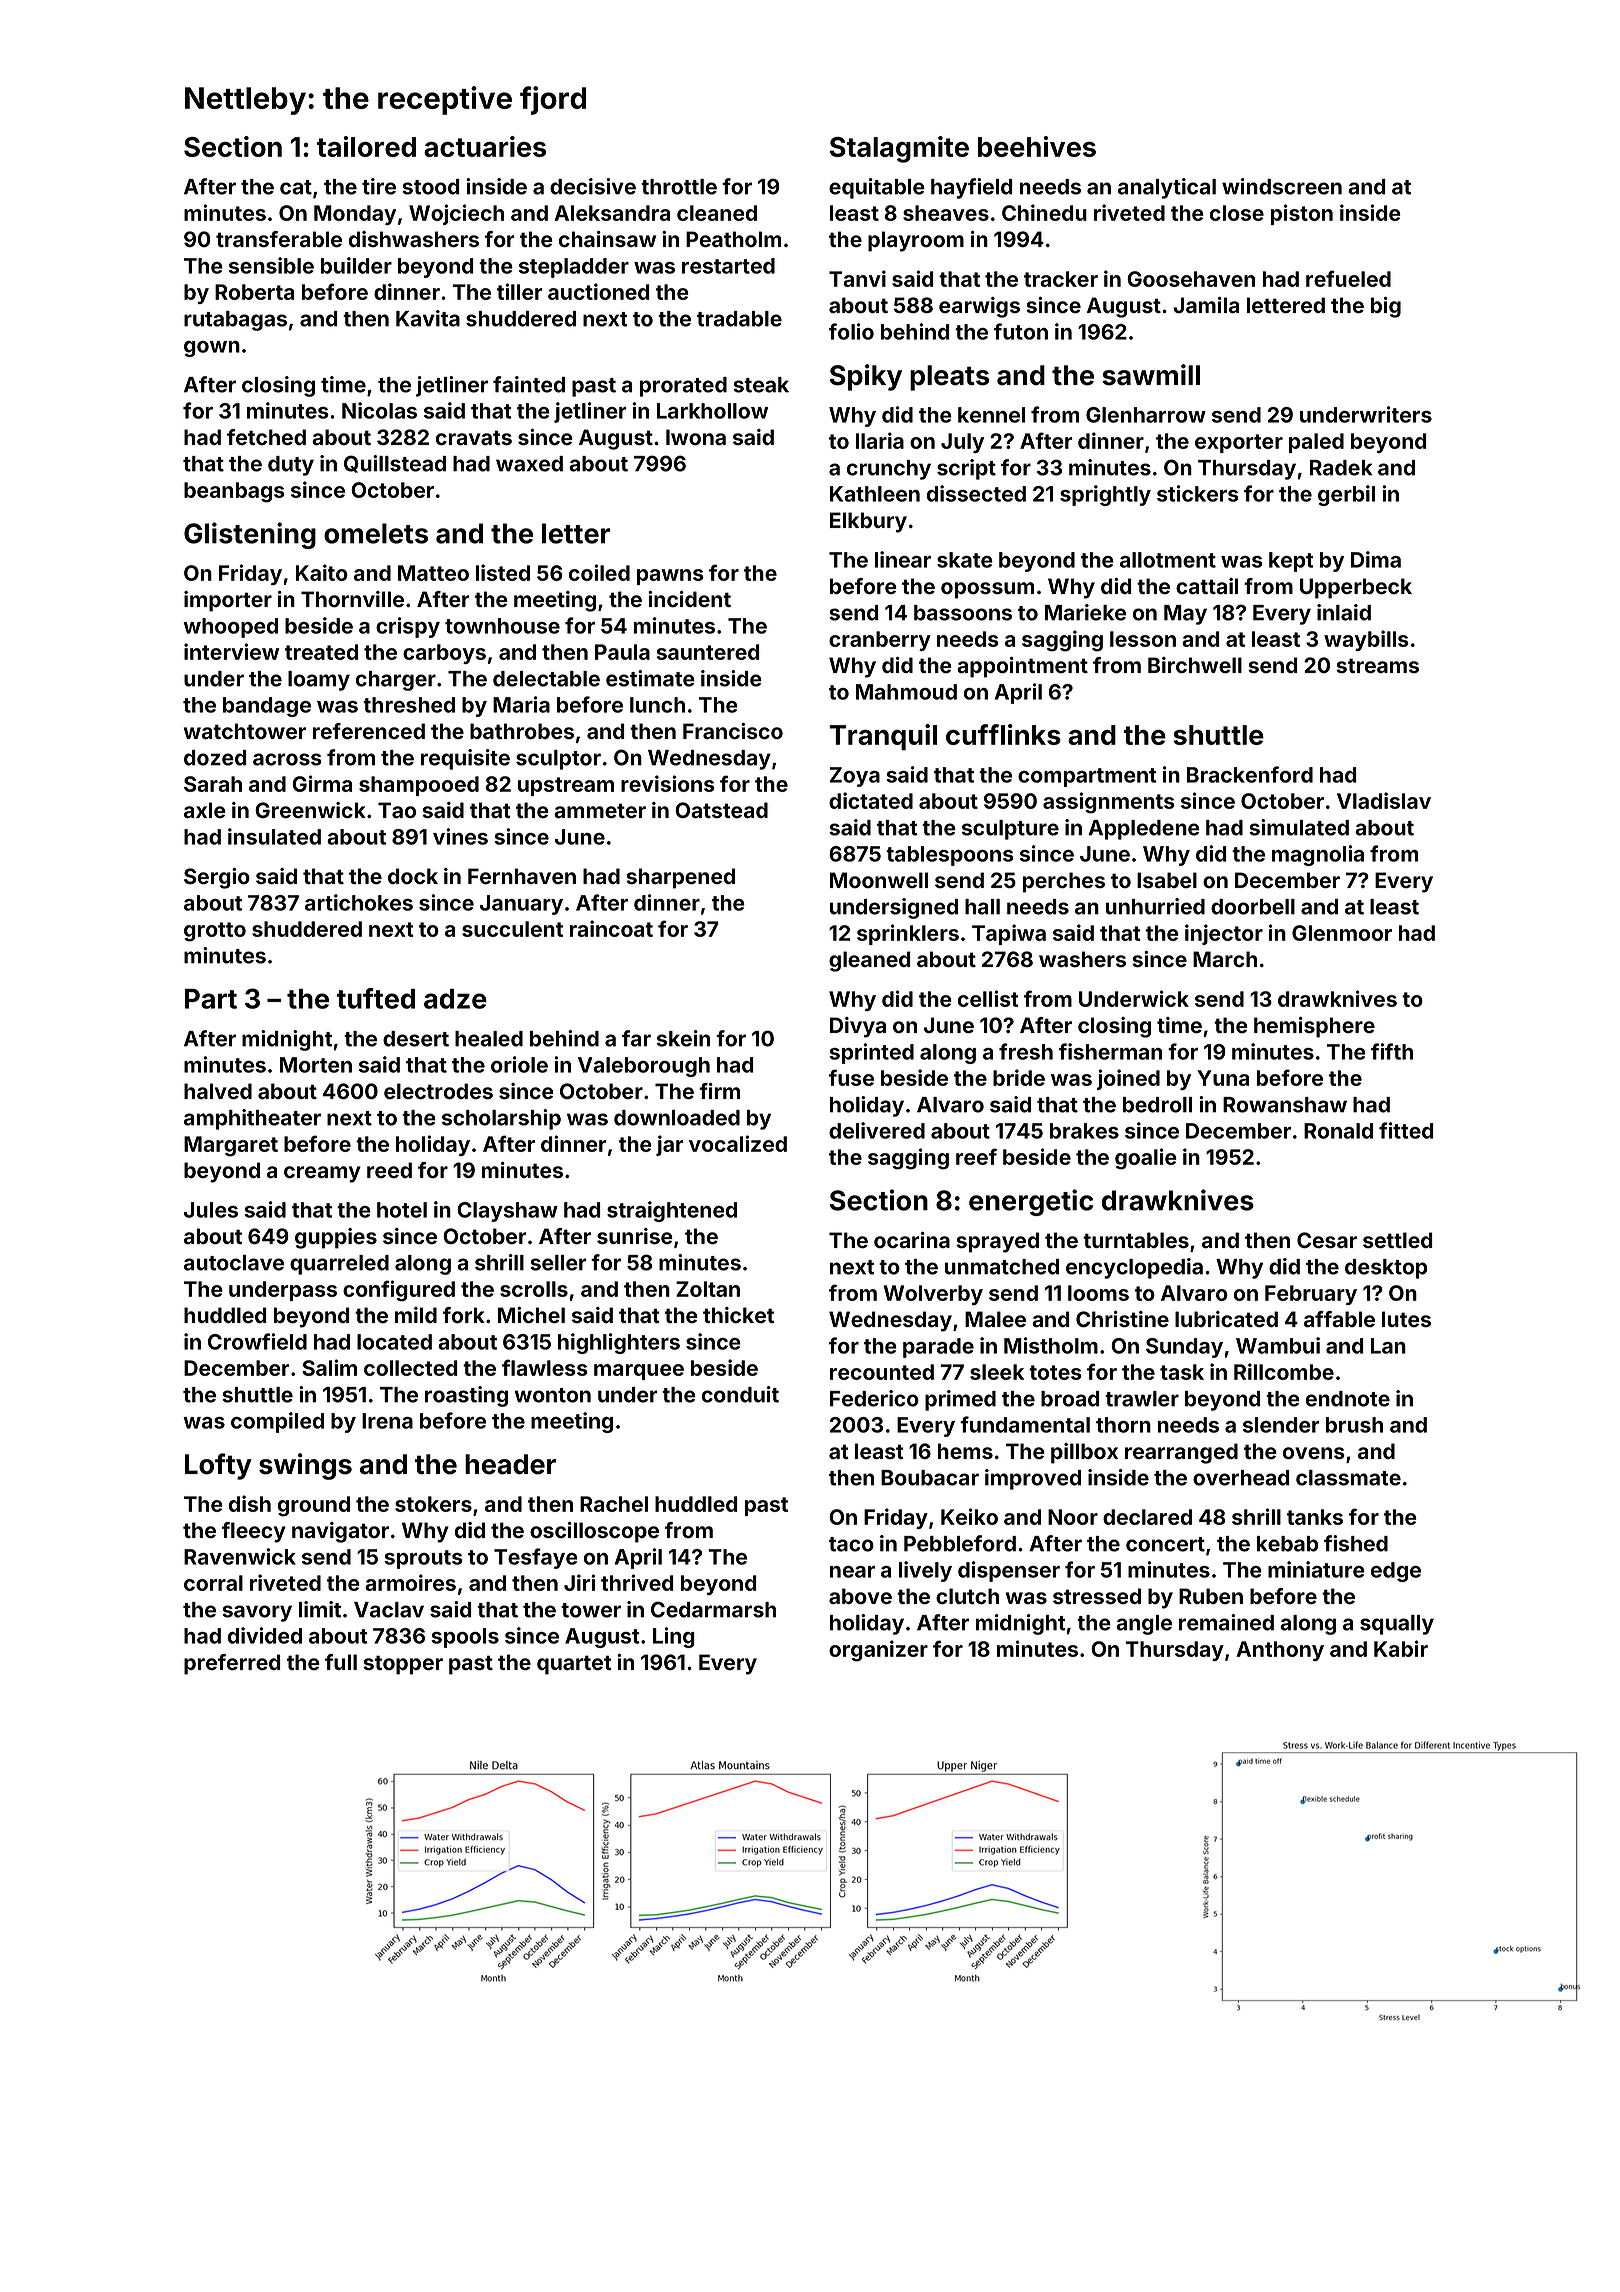  Describe the element at coordinates (1037, 146) in the document. I see `beehives` at that location.
